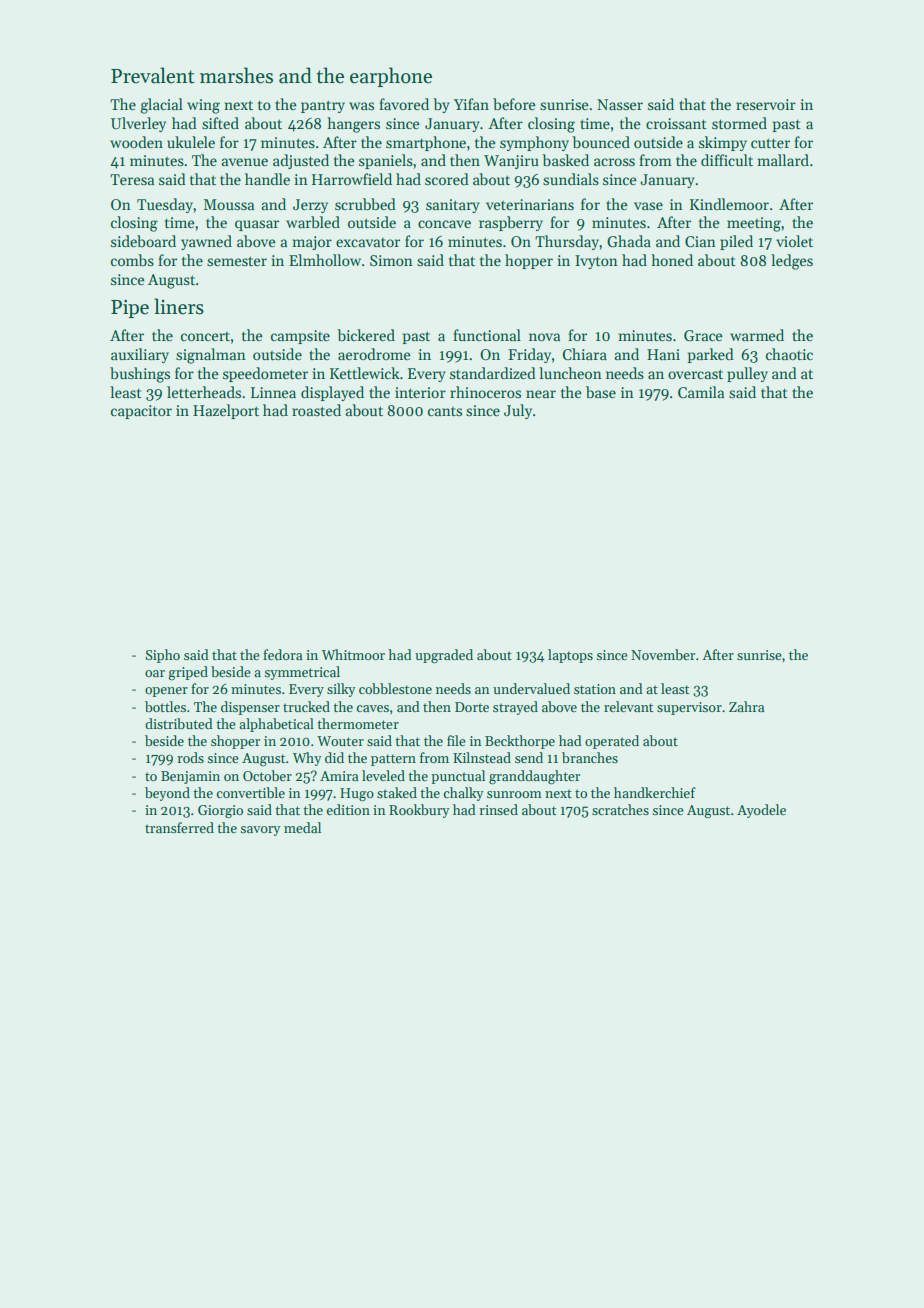 The width and height of the screenshot is (924, 1308). What do you see at coordinates (746, 706) in the screenshot?
I see `Zahra` at bounding box center [746, 706].
